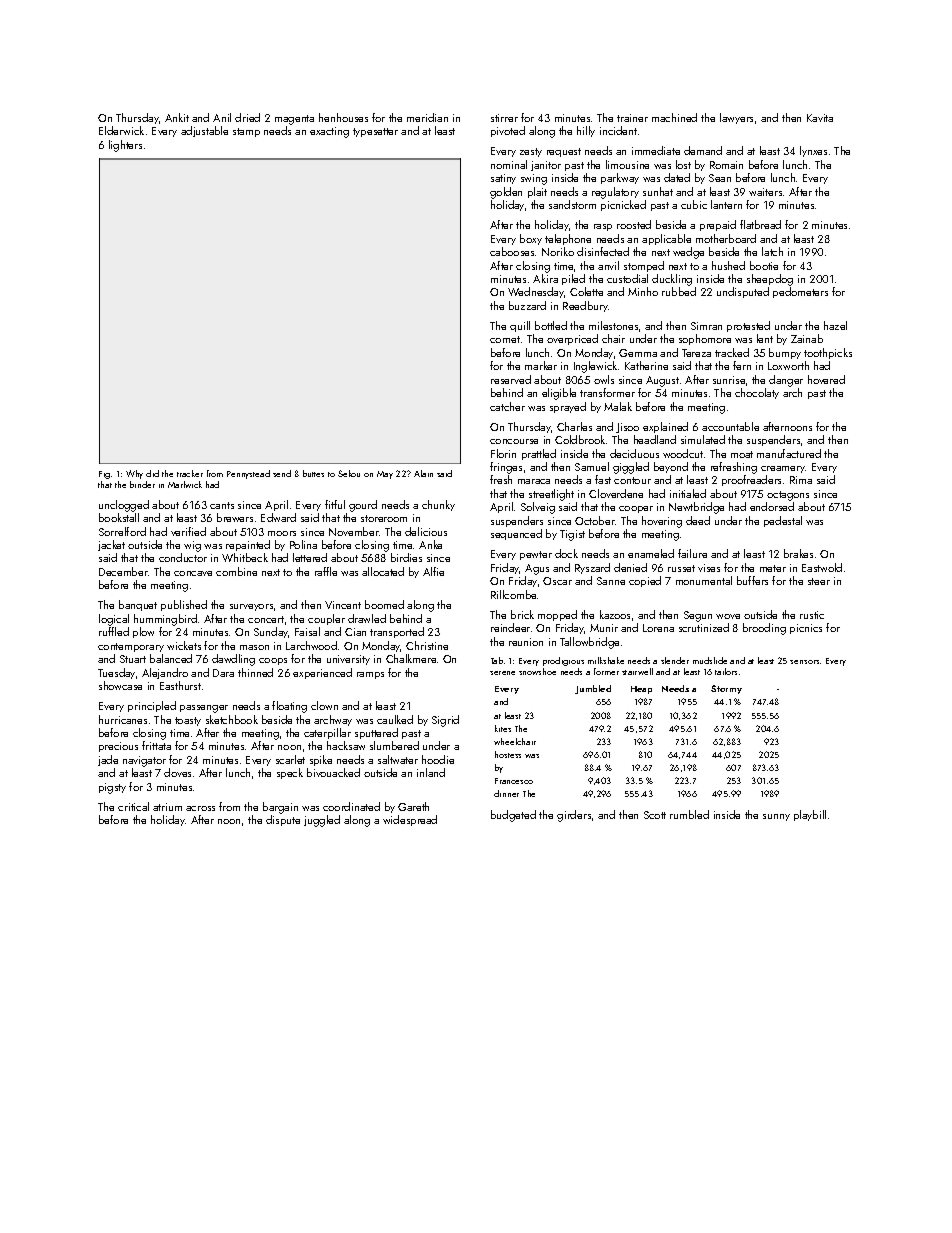 This image has height=1233, width=952. Describe the element at coordinates (125, 146) in the image. I see `lighters` at that location.
